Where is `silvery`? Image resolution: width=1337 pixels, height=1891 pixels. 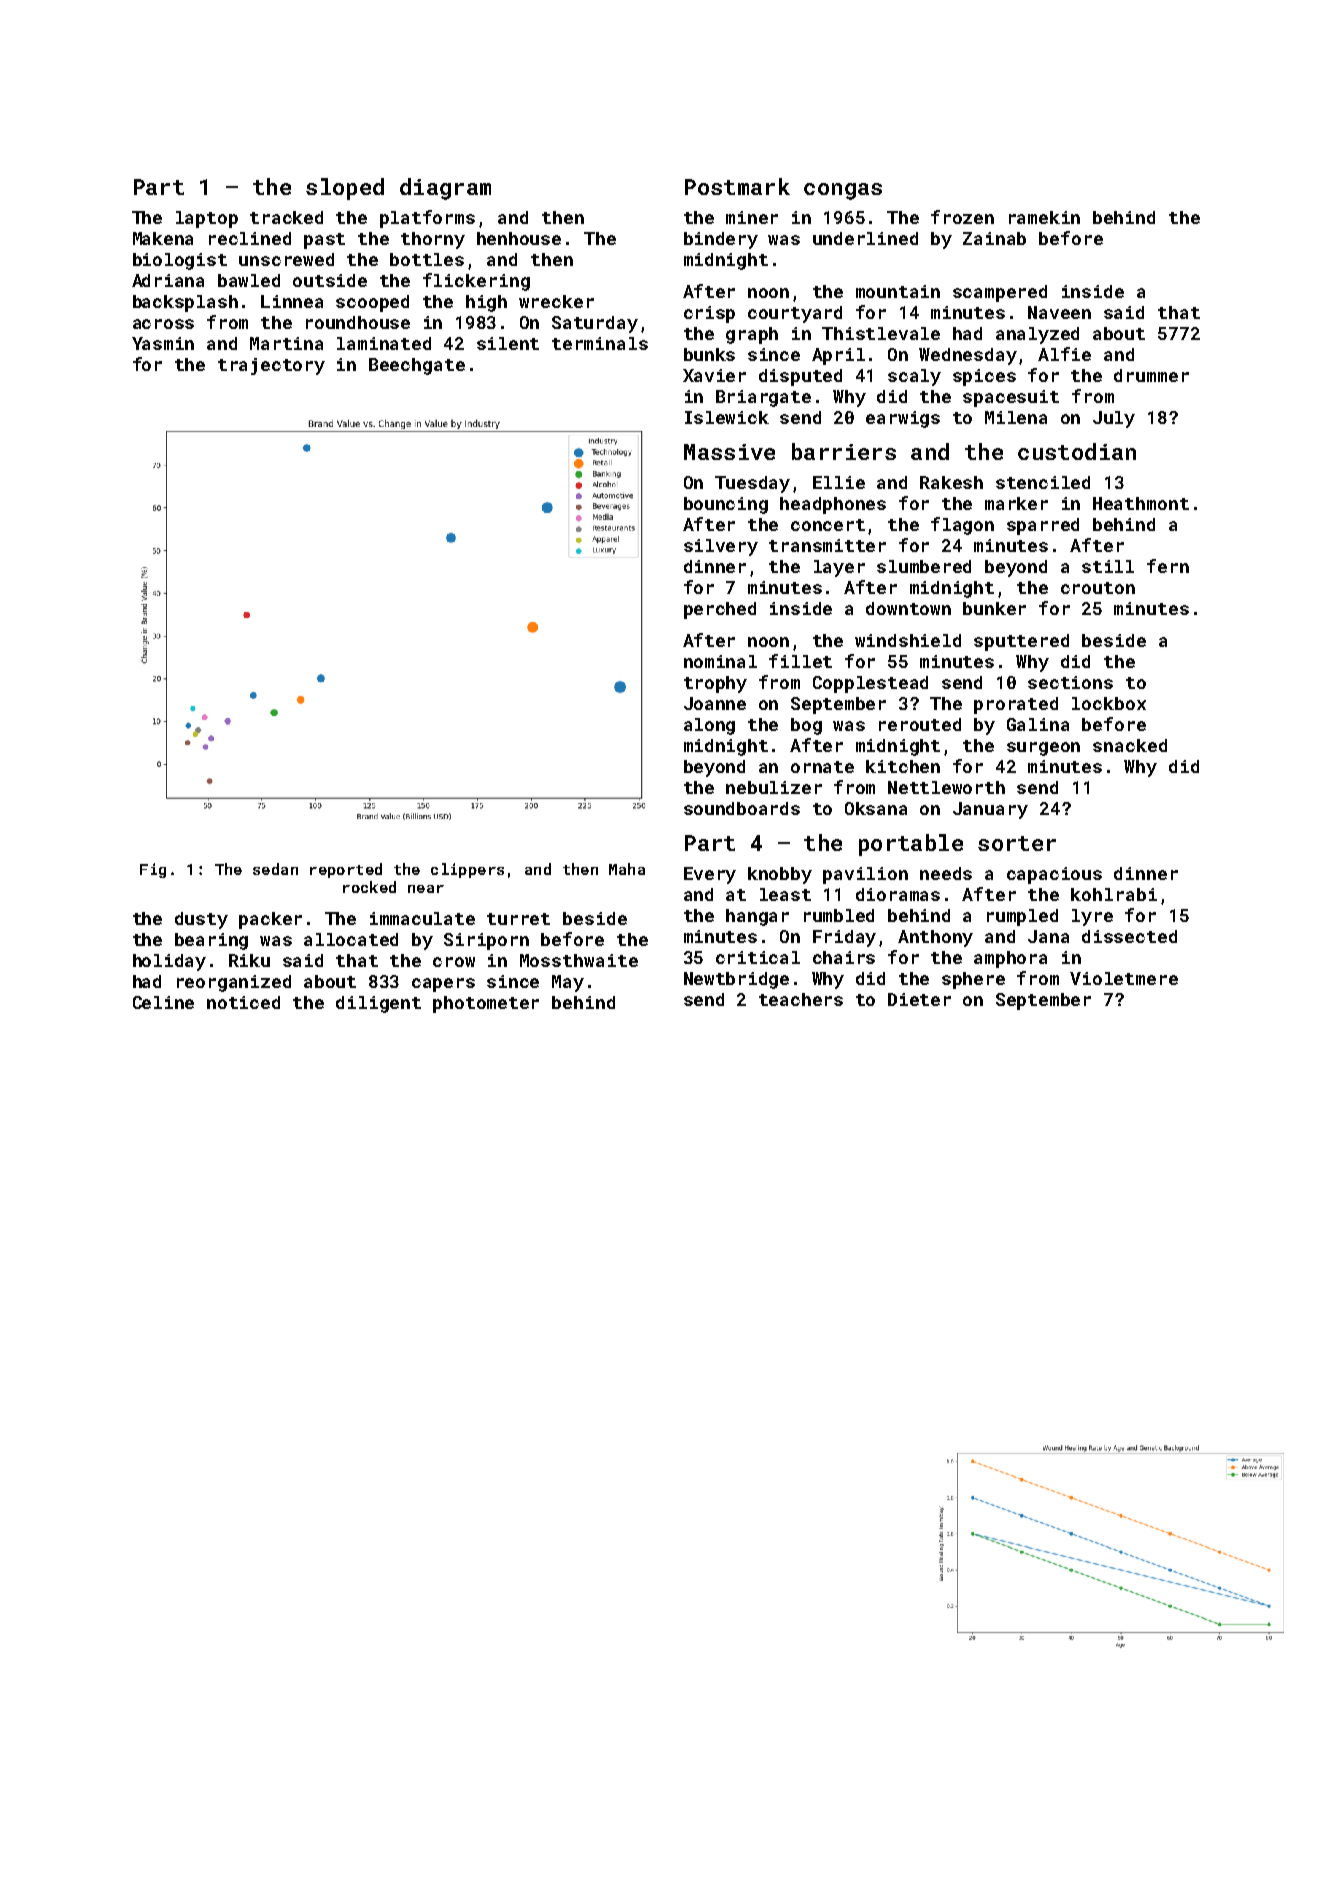
silvery is located at coordinates (721, 547).
